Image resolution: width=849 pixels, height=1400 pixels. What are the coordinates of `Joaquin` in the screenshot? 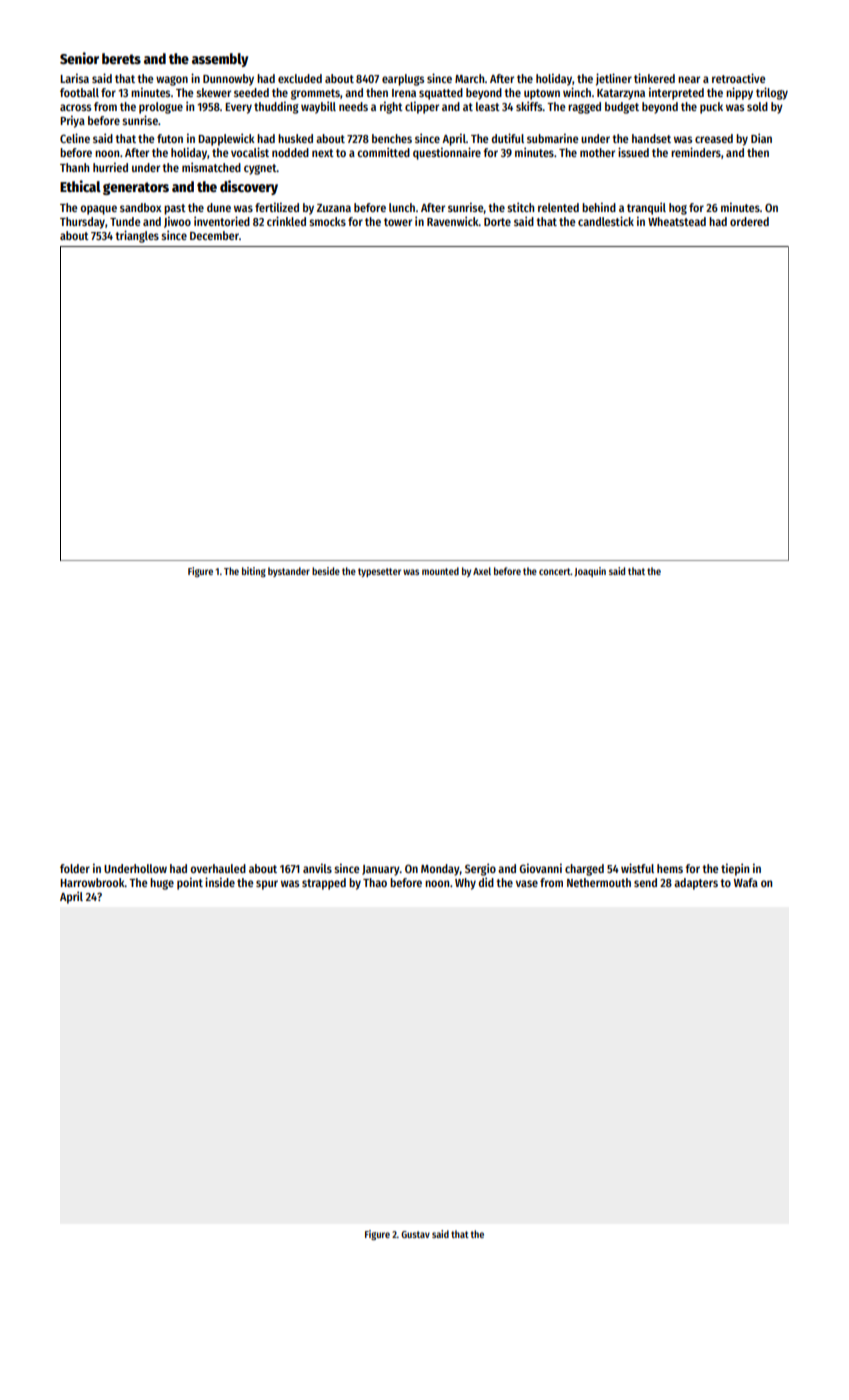 It's located at (590, 572).
